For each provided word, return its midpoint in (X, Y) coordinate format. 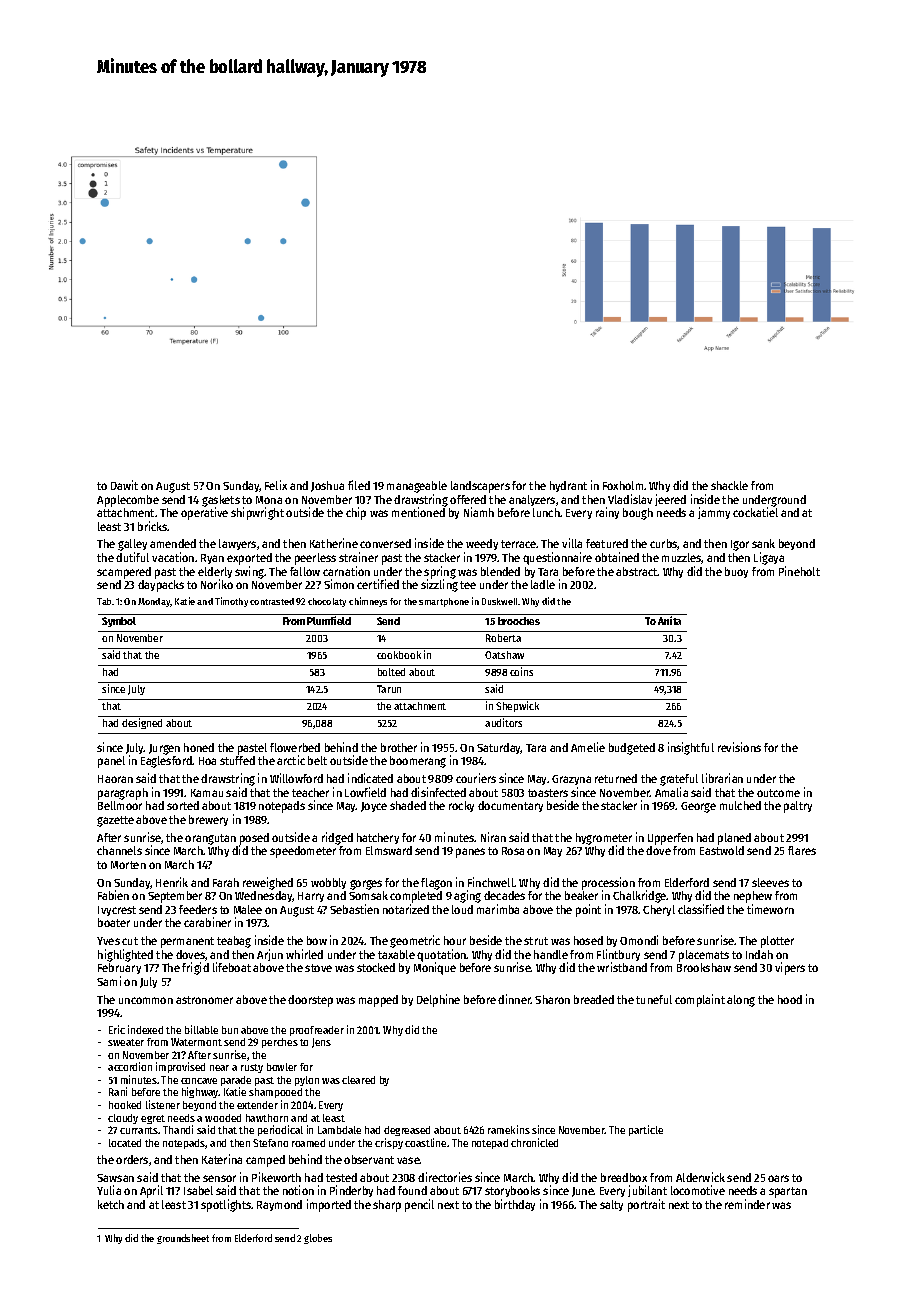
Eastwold (722, 850)
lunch (546, 512)
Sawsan (115, 1178)
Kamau (207, 793)
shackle (729, 485)
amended (173, 543)
